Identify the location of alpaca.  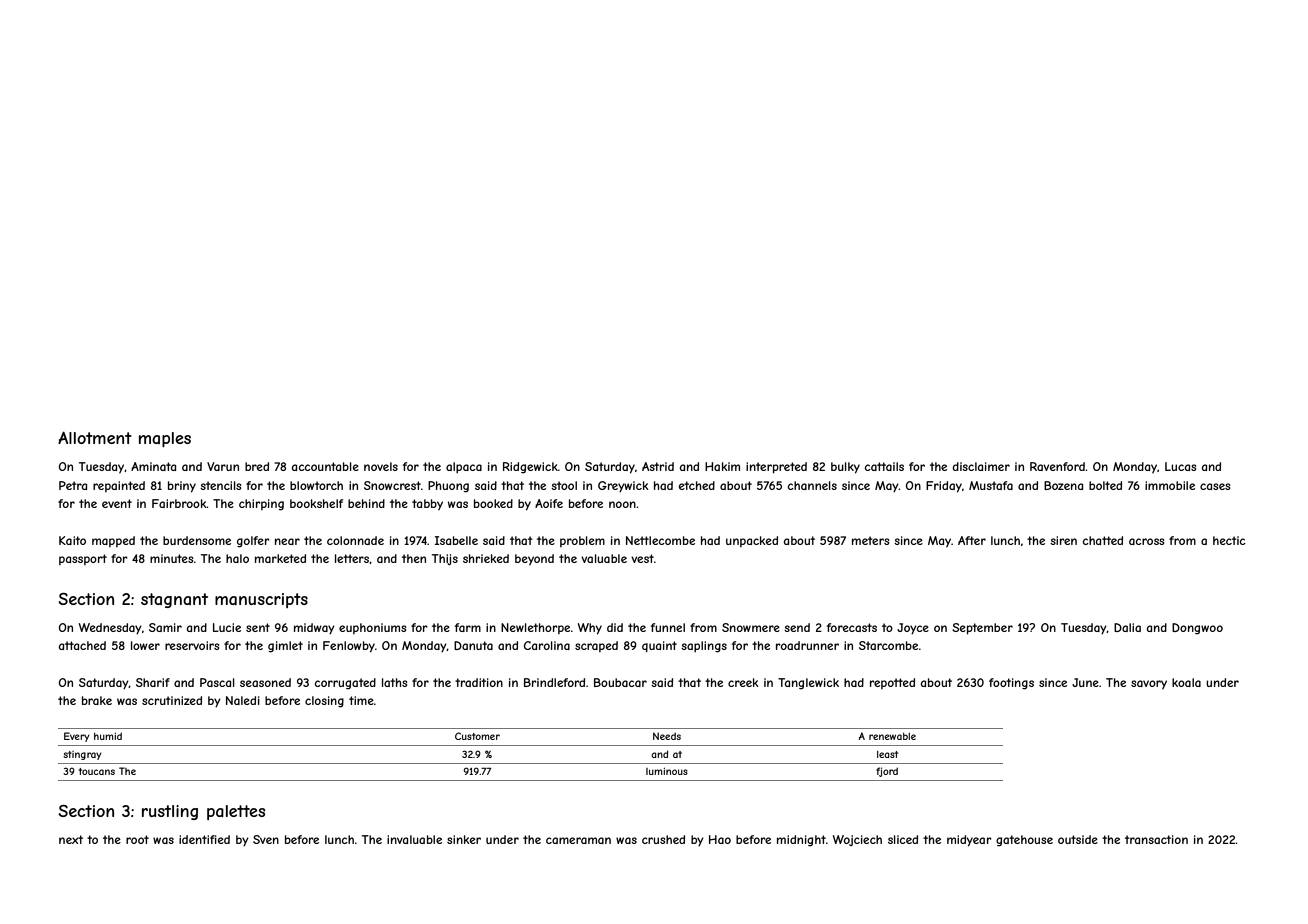
(464, 467).
